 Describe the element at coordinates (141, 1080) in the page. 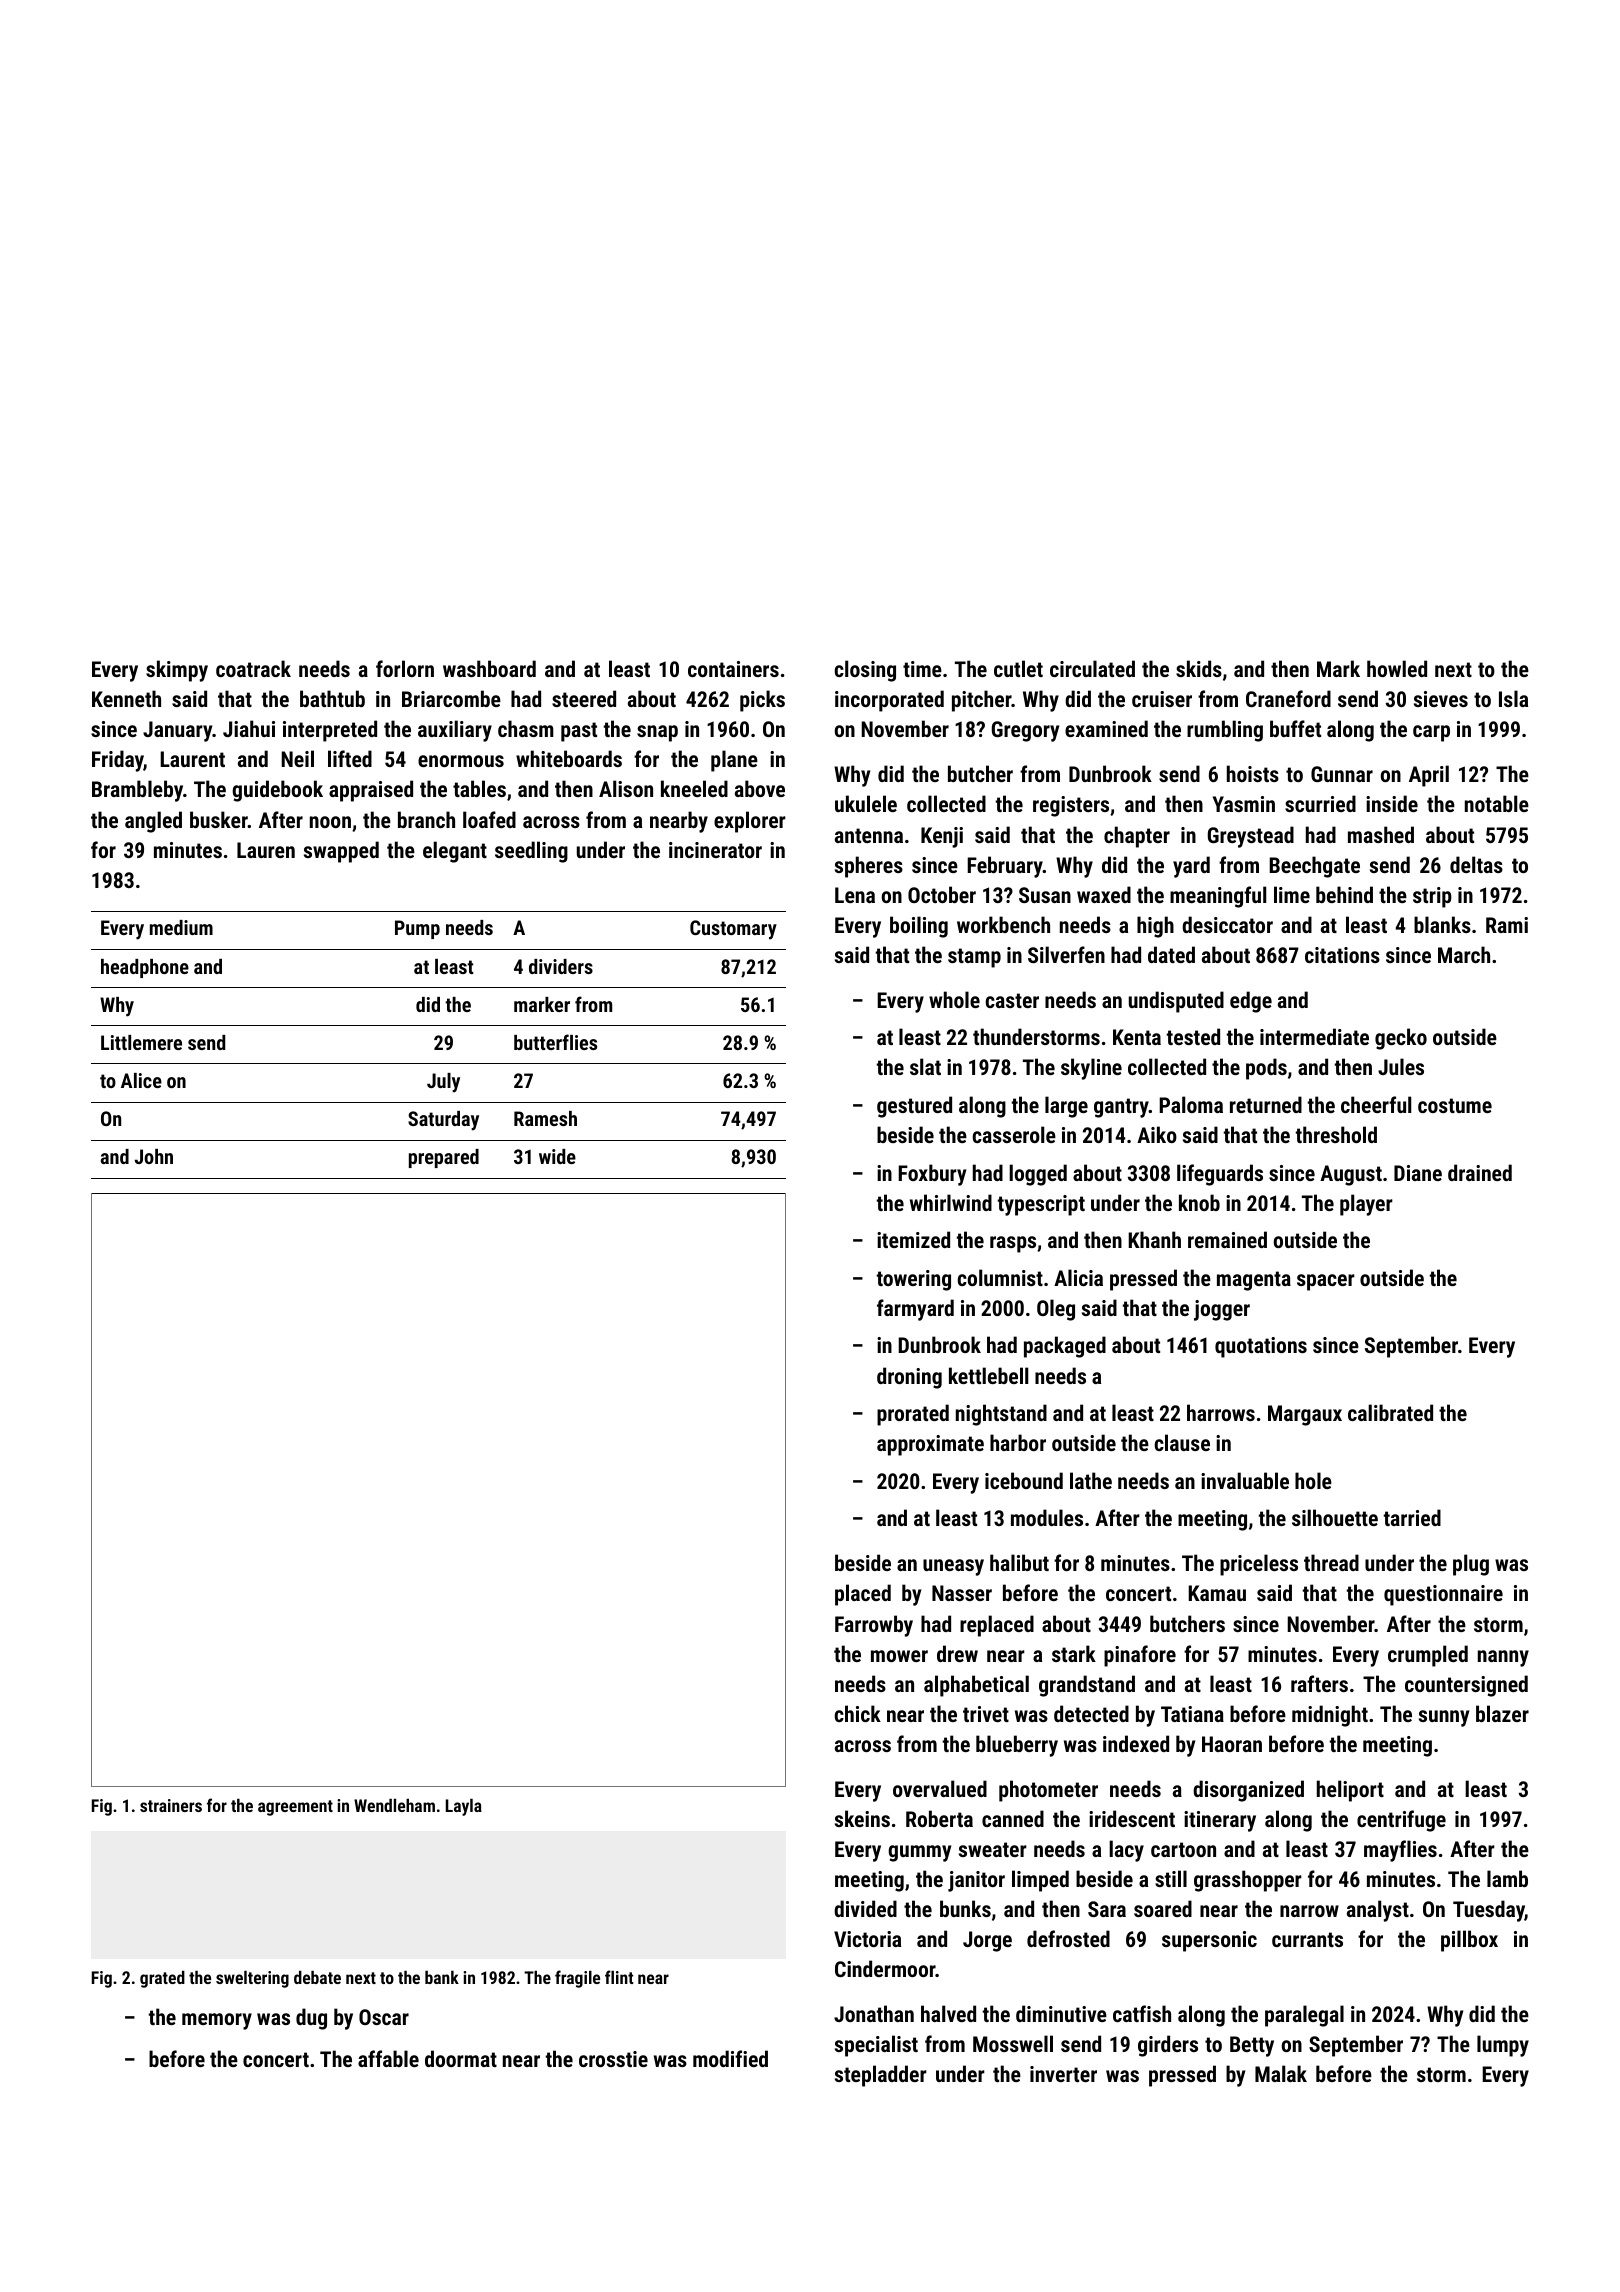

I see `Alice` at that location.
